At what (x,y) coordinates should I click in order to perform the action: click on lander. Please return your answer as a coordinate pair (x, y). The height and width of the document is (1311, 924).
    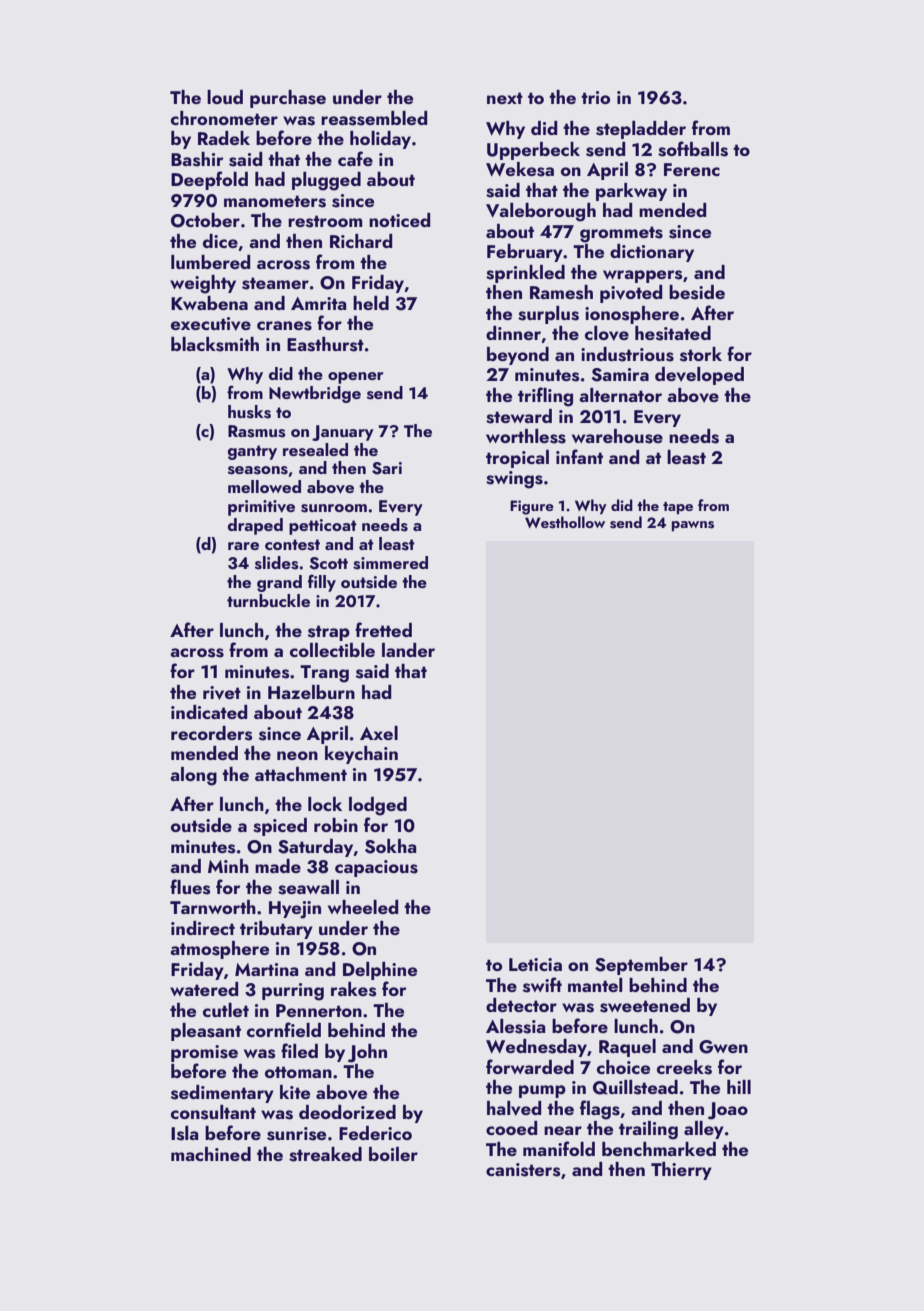
    Looking at the image, I should click on (408, 650).
